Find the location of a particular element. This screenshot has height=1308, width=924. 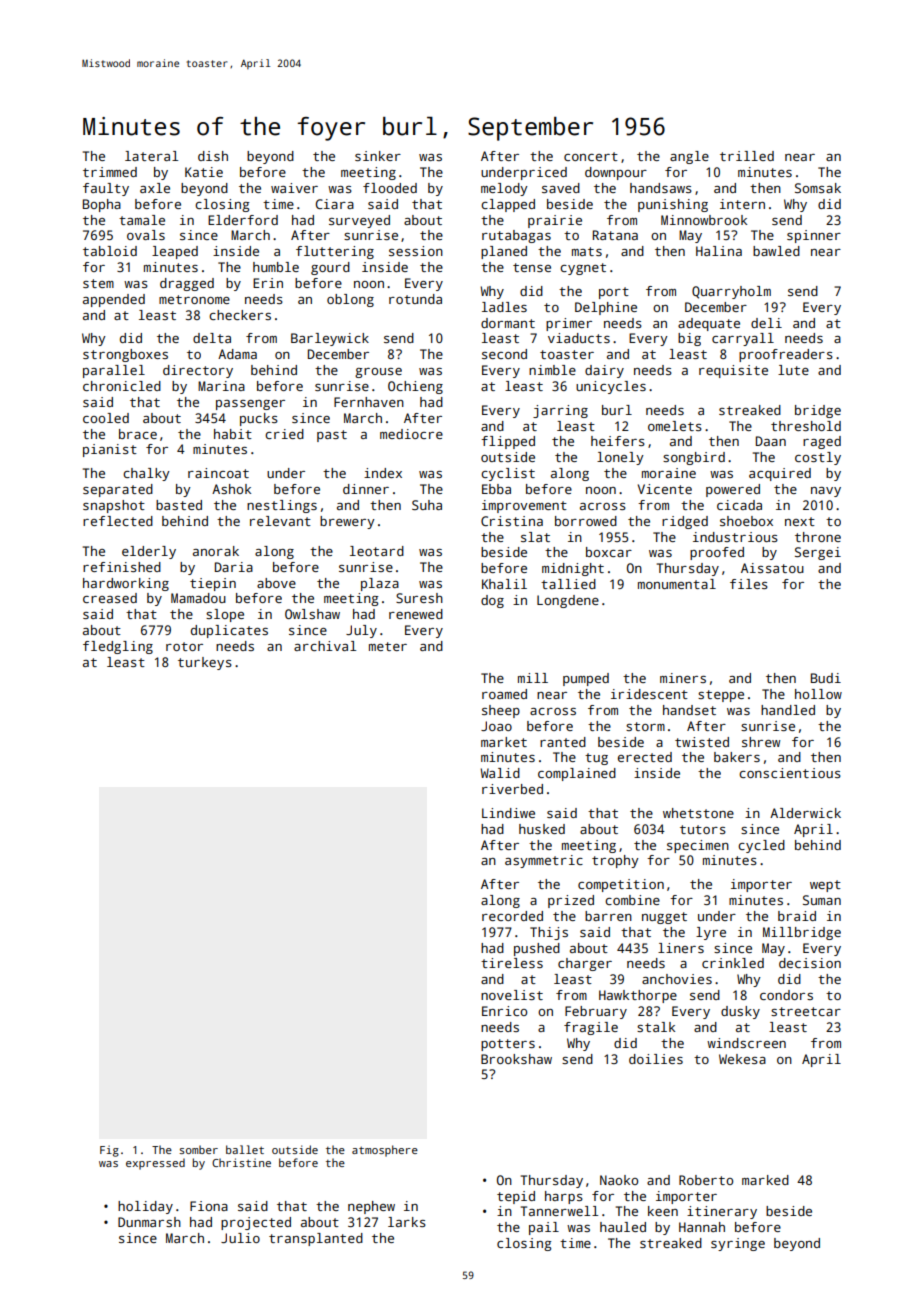

saved is located at coordinates (561, 188).
